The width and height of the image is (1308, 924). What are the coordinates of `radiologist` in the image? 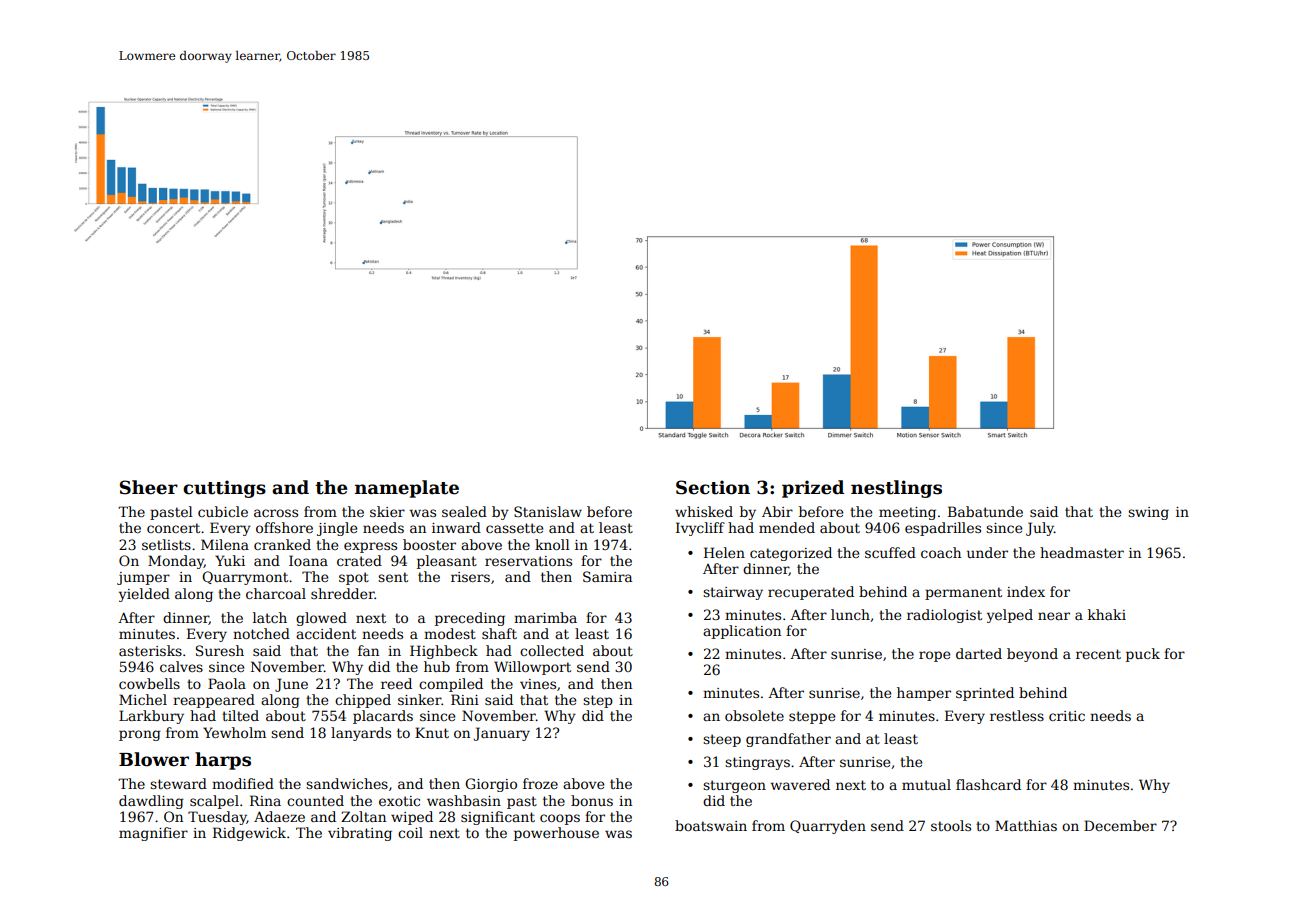 It's located at (944, 616).
